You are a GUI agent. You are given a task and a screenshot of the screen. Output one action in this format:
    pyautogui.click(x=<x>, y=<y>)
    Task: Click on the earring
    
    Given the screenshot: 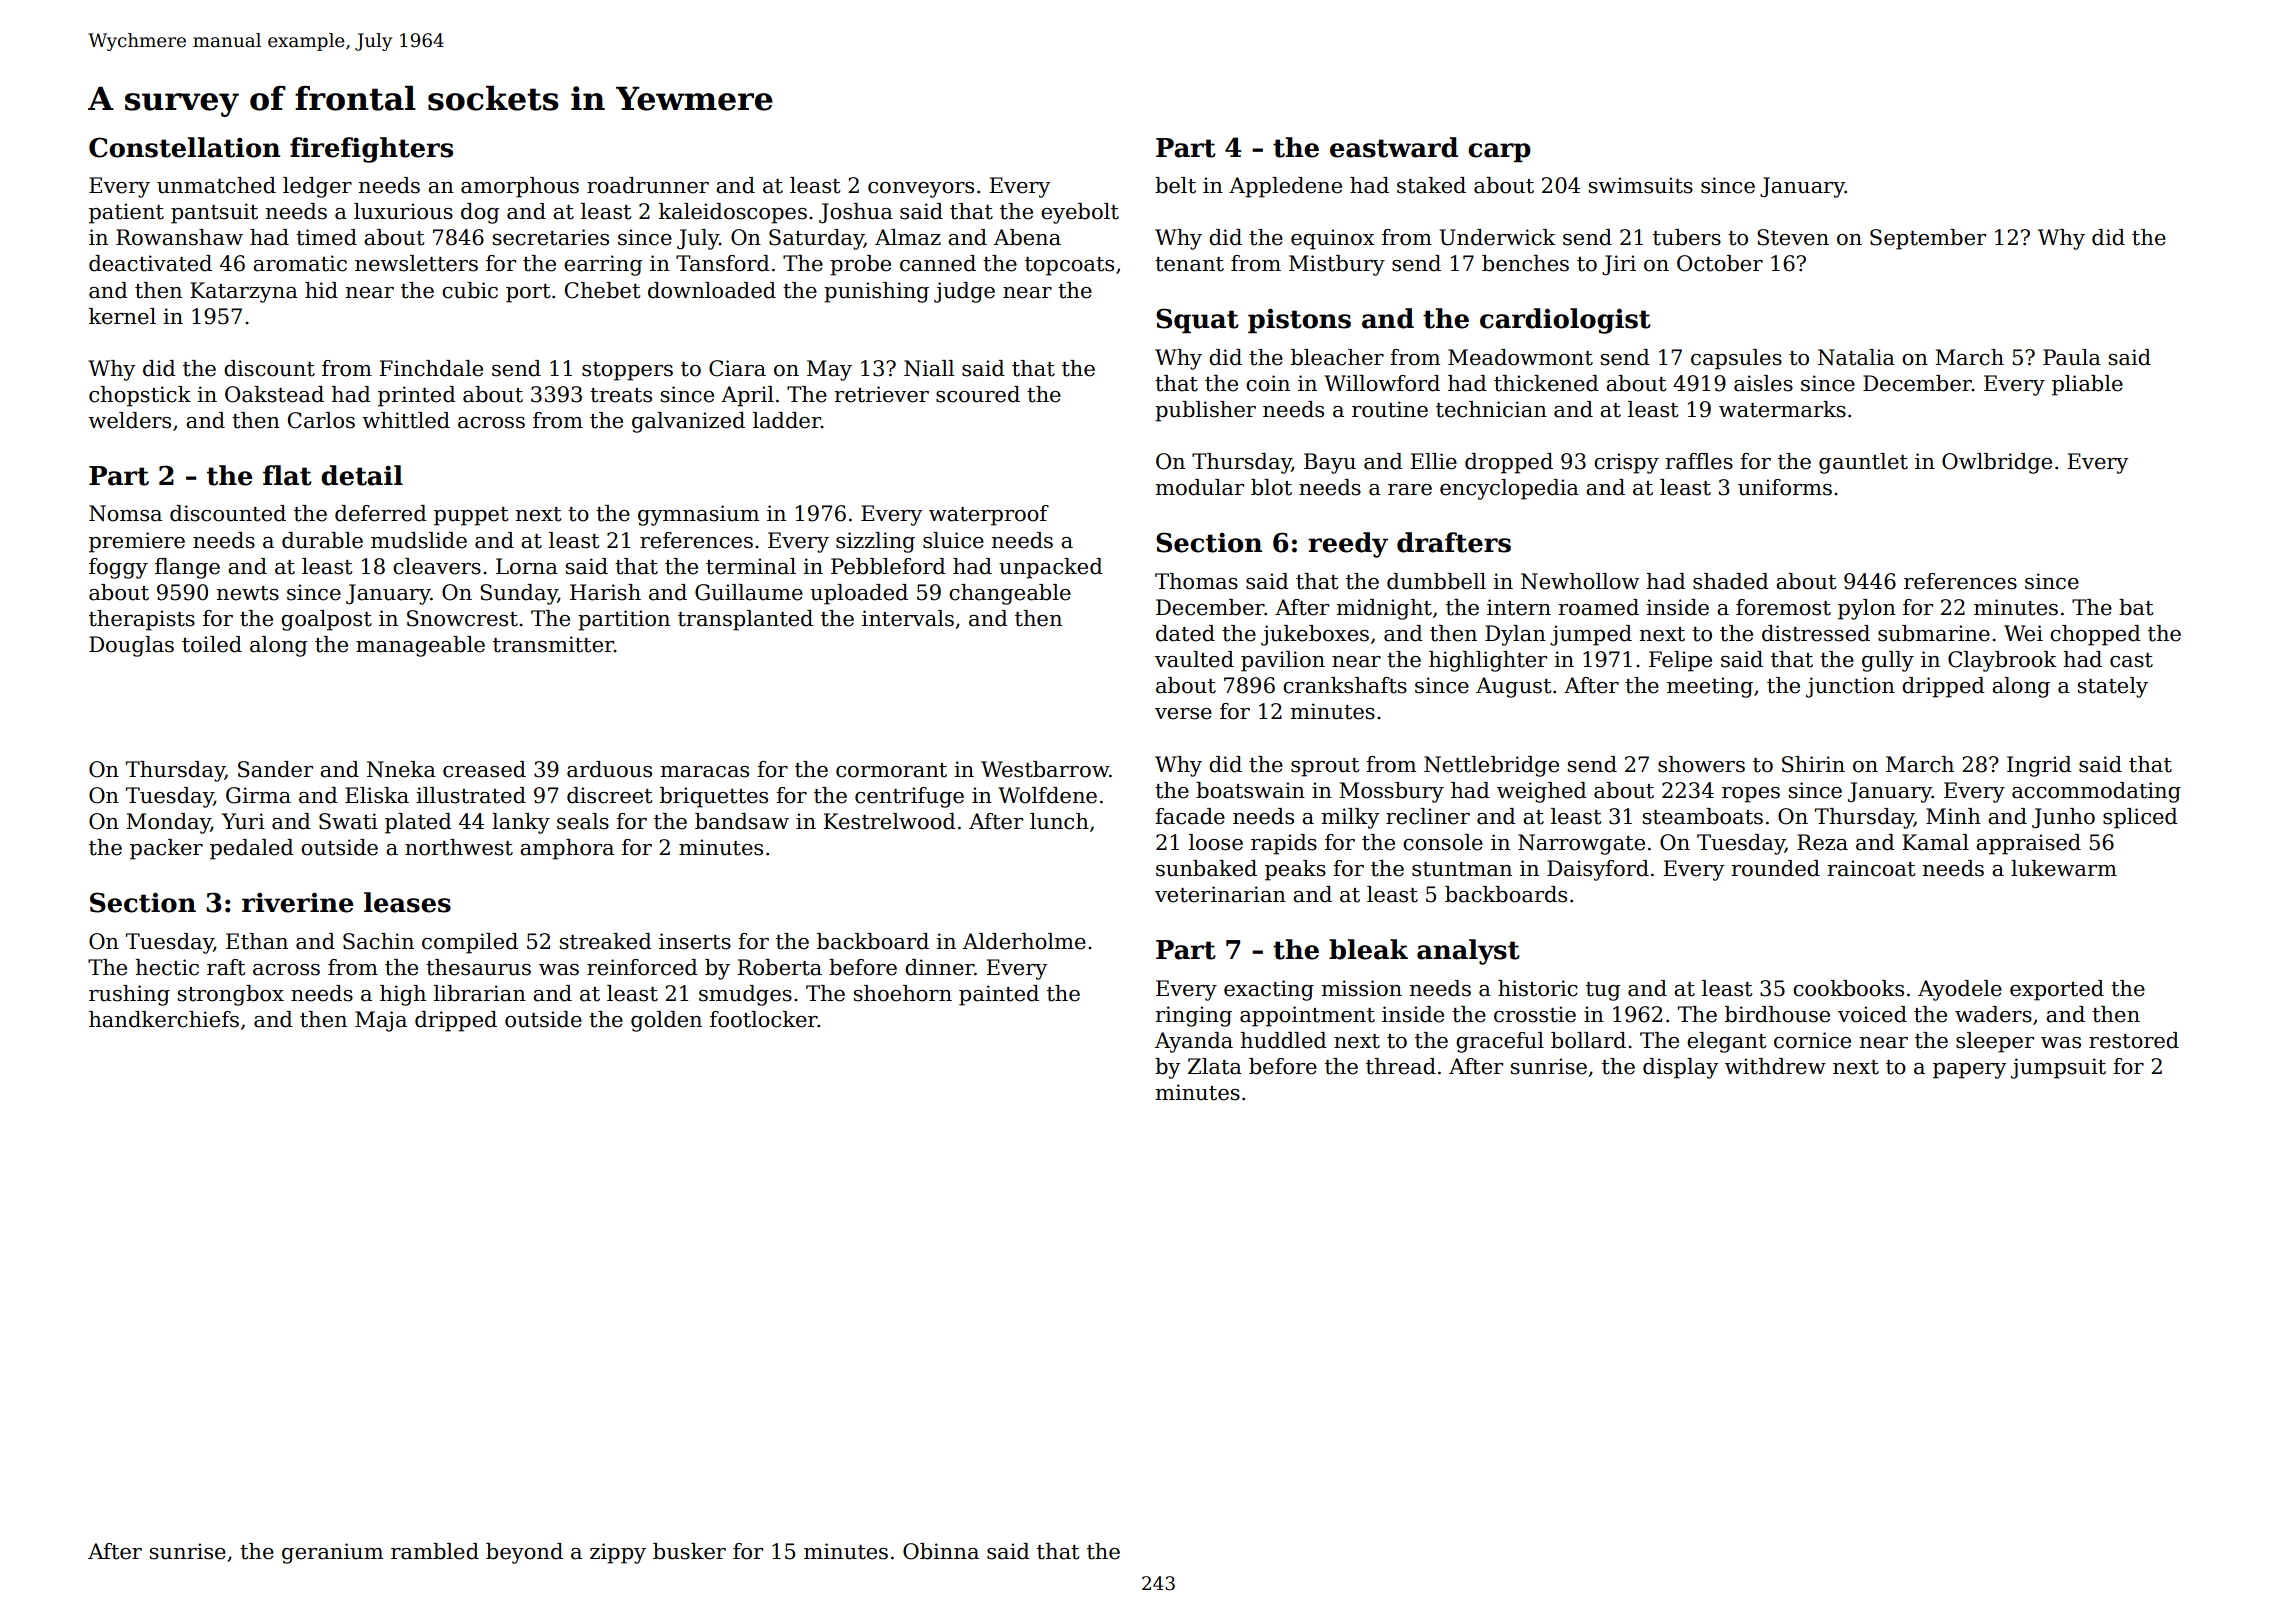 What is the action you would take?
    pyautogui.click(x=603, y=265)
